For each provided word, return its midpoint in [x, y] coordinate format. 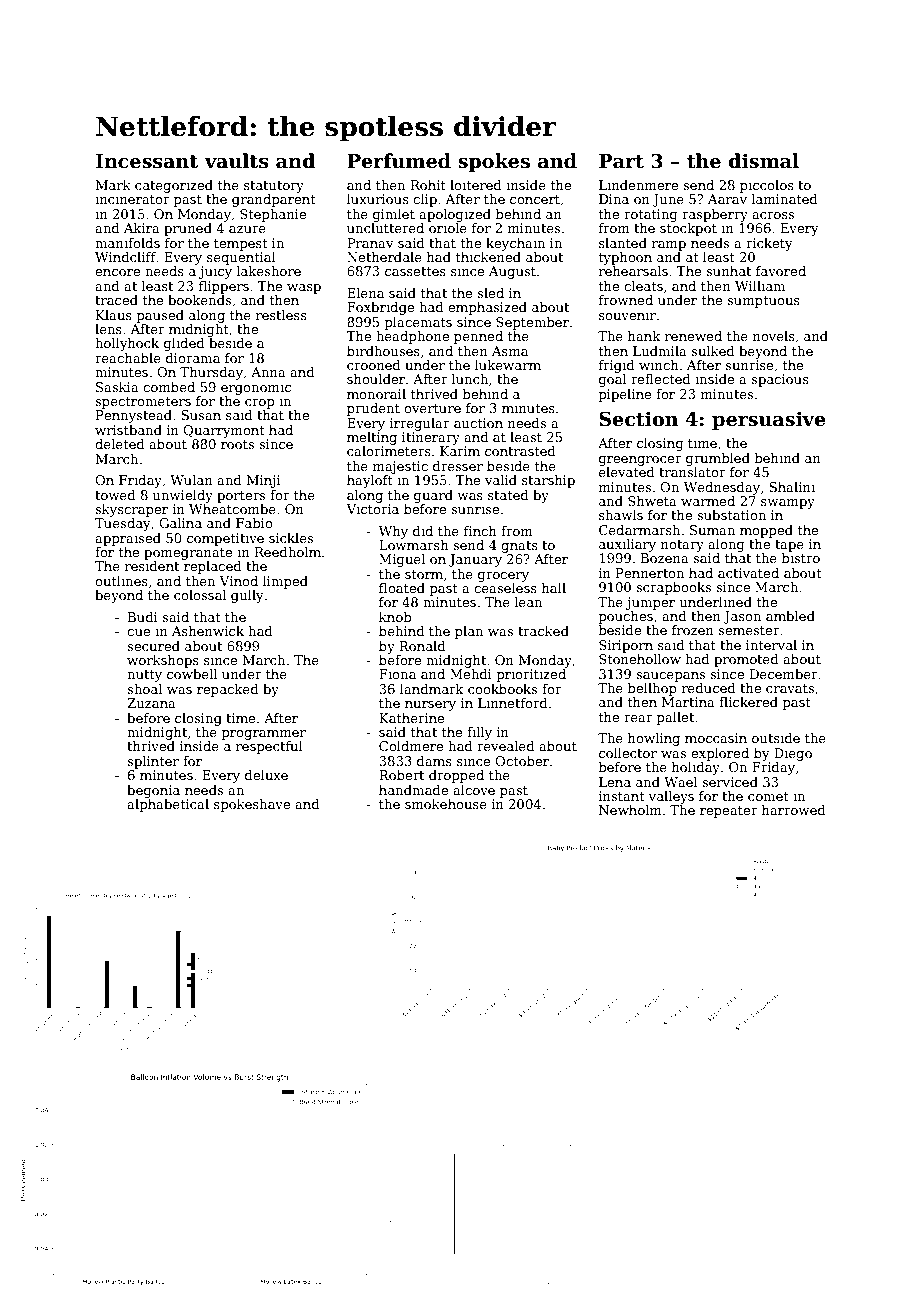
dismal [763, 161]
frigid [617, 366]
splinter [153, 762]
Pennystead [134, 416]
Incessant [147, 161]
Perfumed [399, 161]
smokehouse [446, 804]
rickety [769, 244]
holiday [696, 768]
